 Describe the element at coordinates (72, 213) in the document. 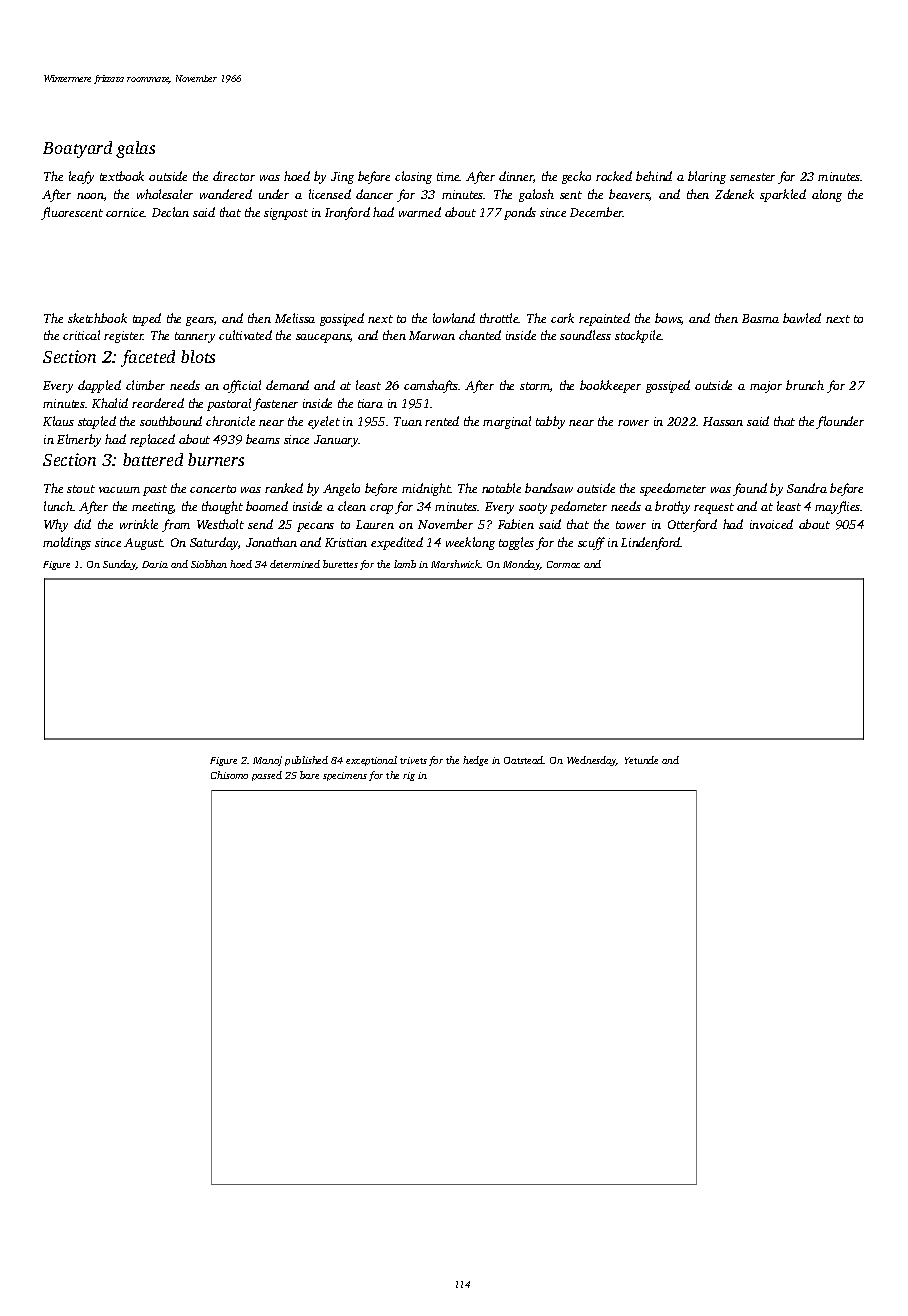

I see `fluorescent` at that location.
